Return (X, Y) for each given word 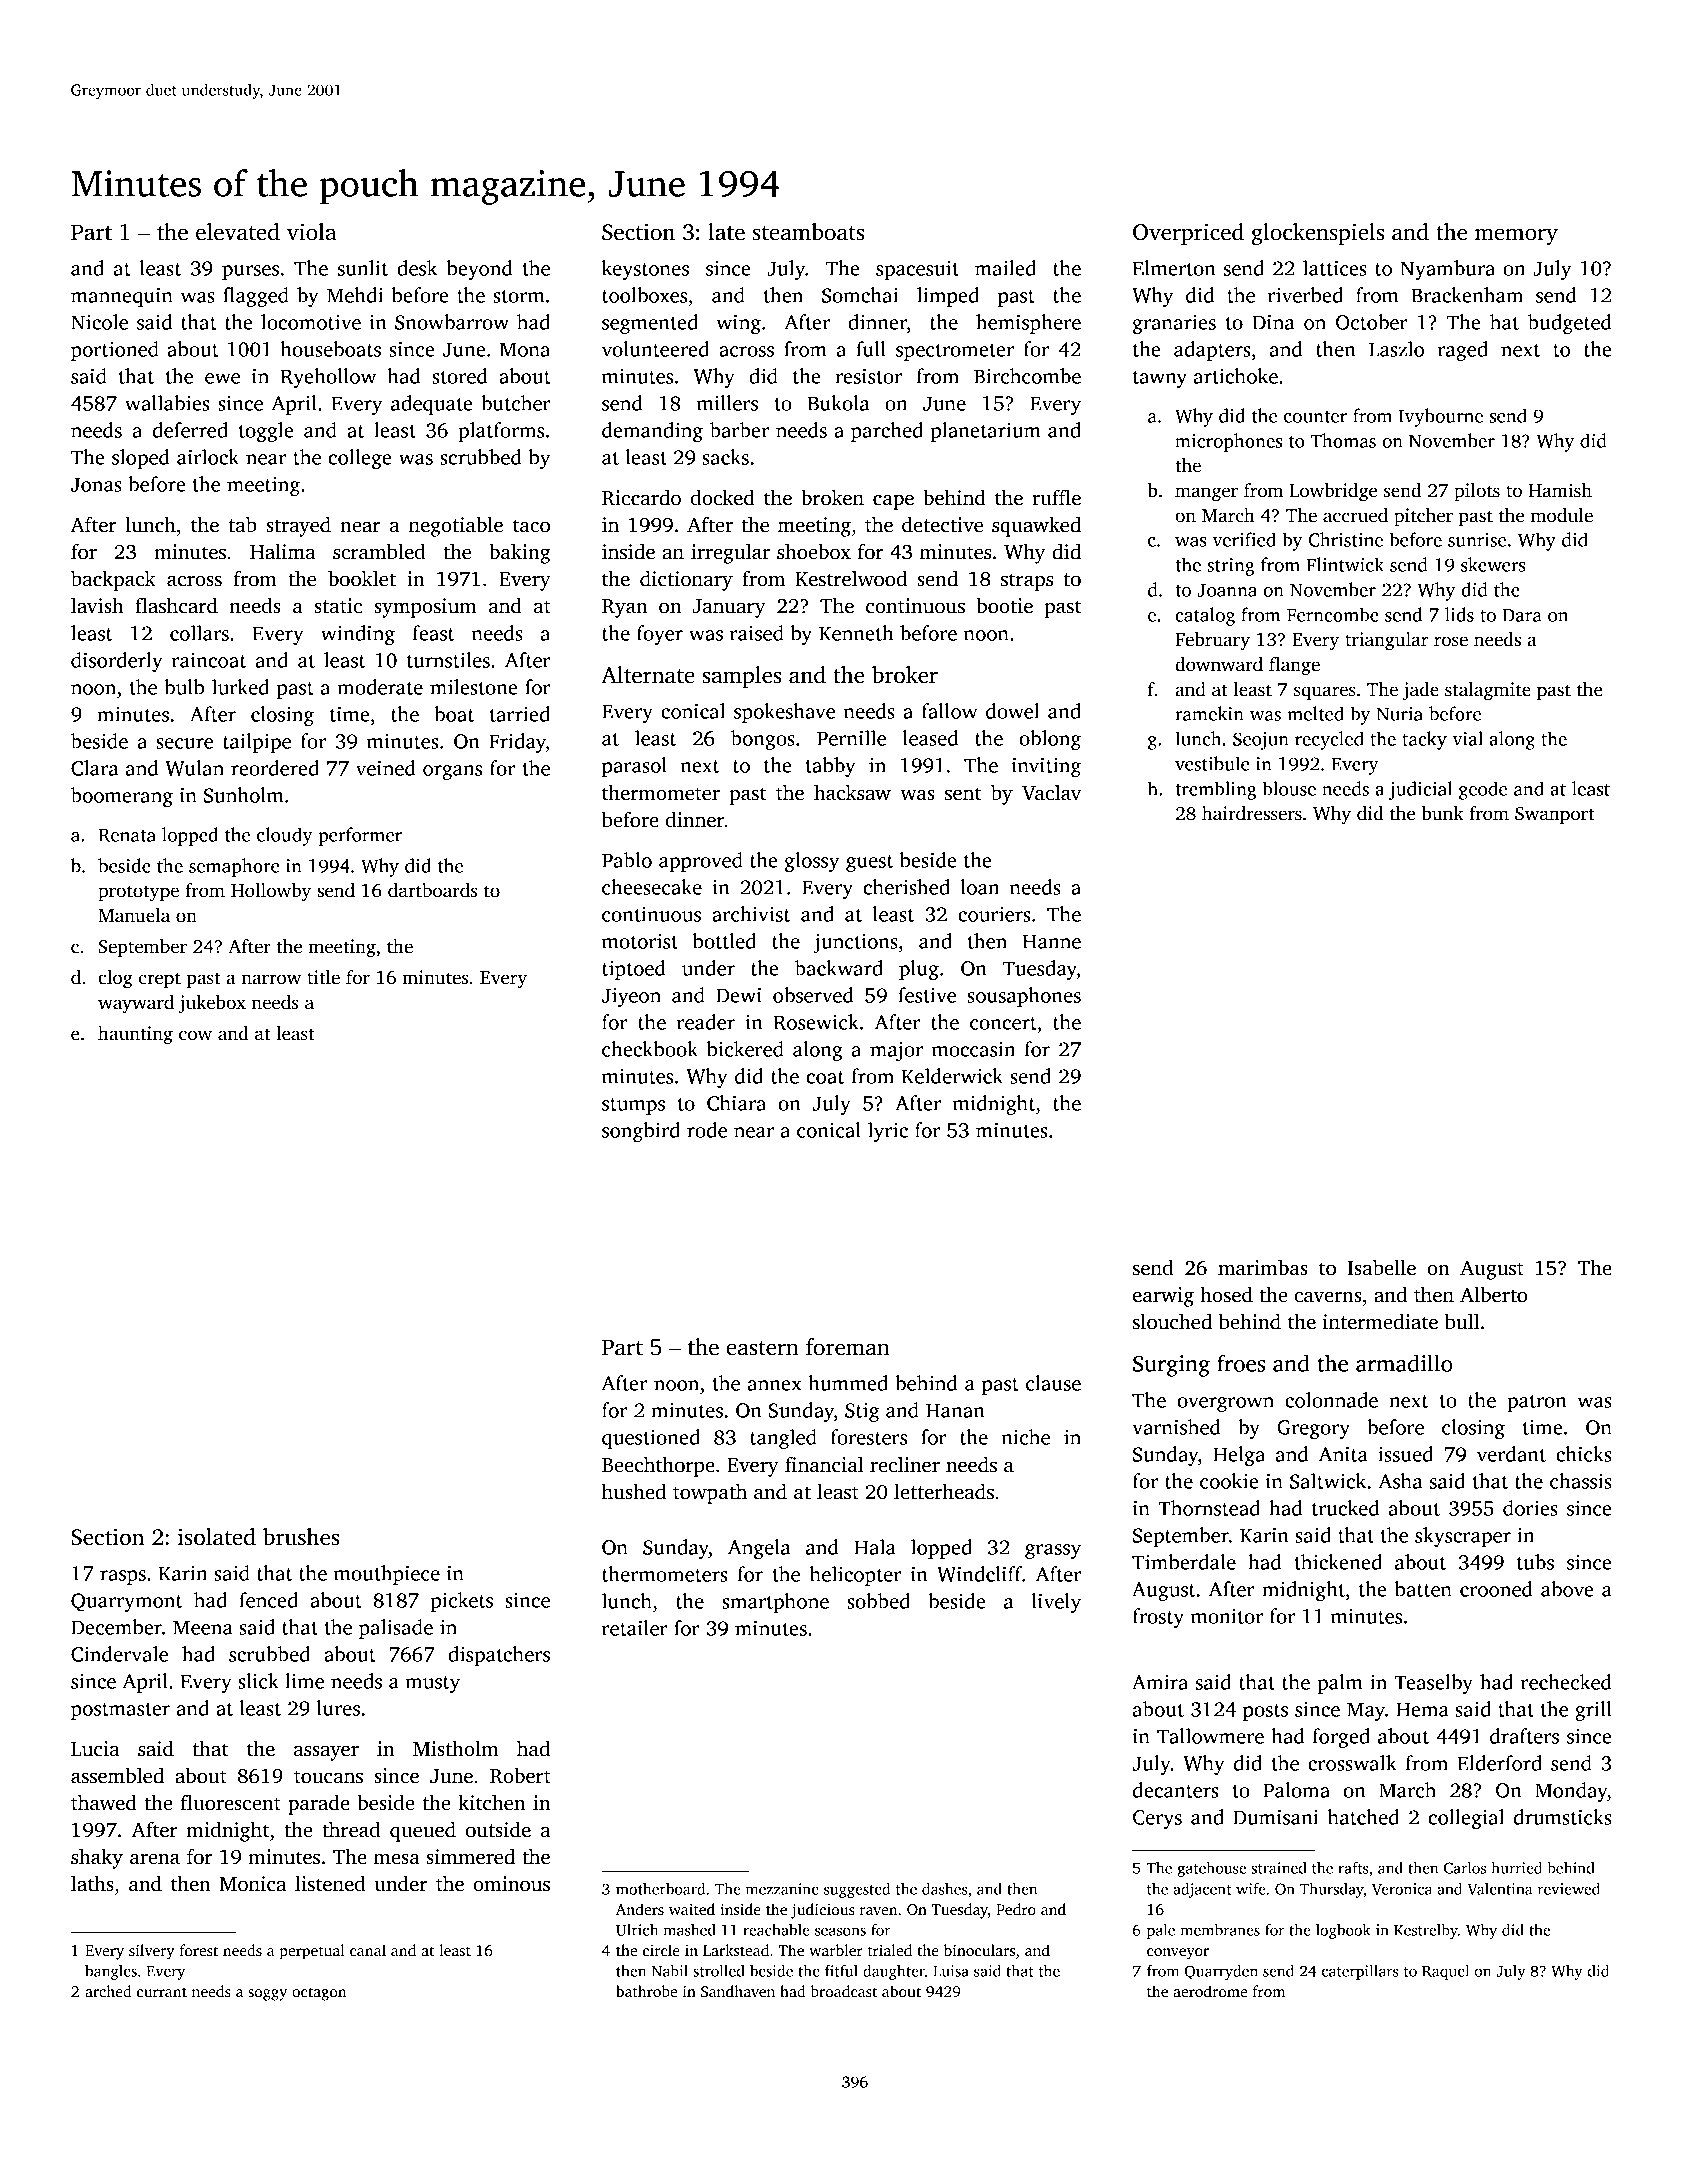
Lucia (95, 1749)
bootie (1004, 605)
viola (312, 232)
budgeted (1570, 324)
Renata (127, 835)
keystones (645, 270)
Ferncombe (1333, 614)
